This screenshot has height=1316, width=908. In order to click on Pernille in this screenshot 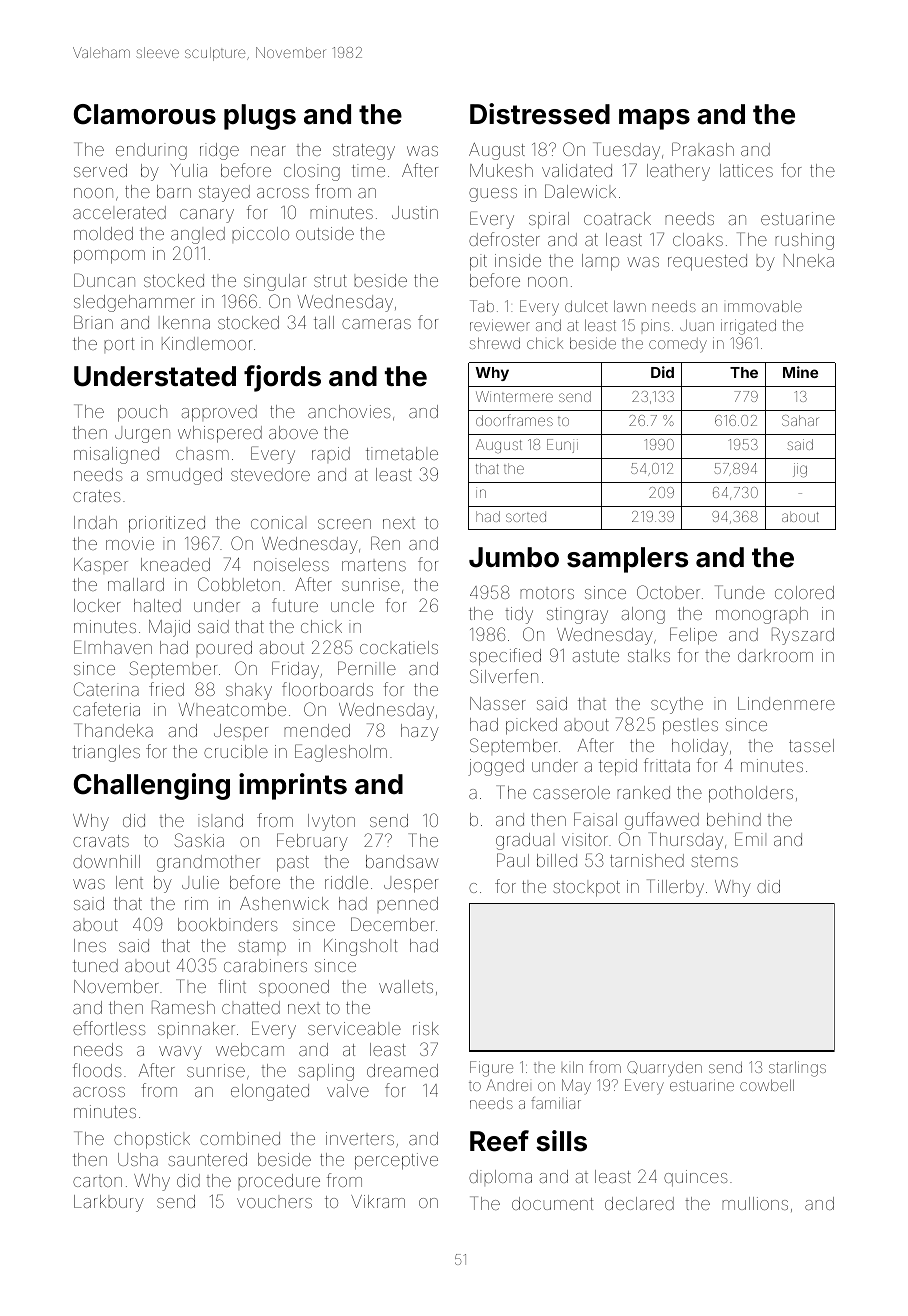, I will do `click(367, 668)`.
